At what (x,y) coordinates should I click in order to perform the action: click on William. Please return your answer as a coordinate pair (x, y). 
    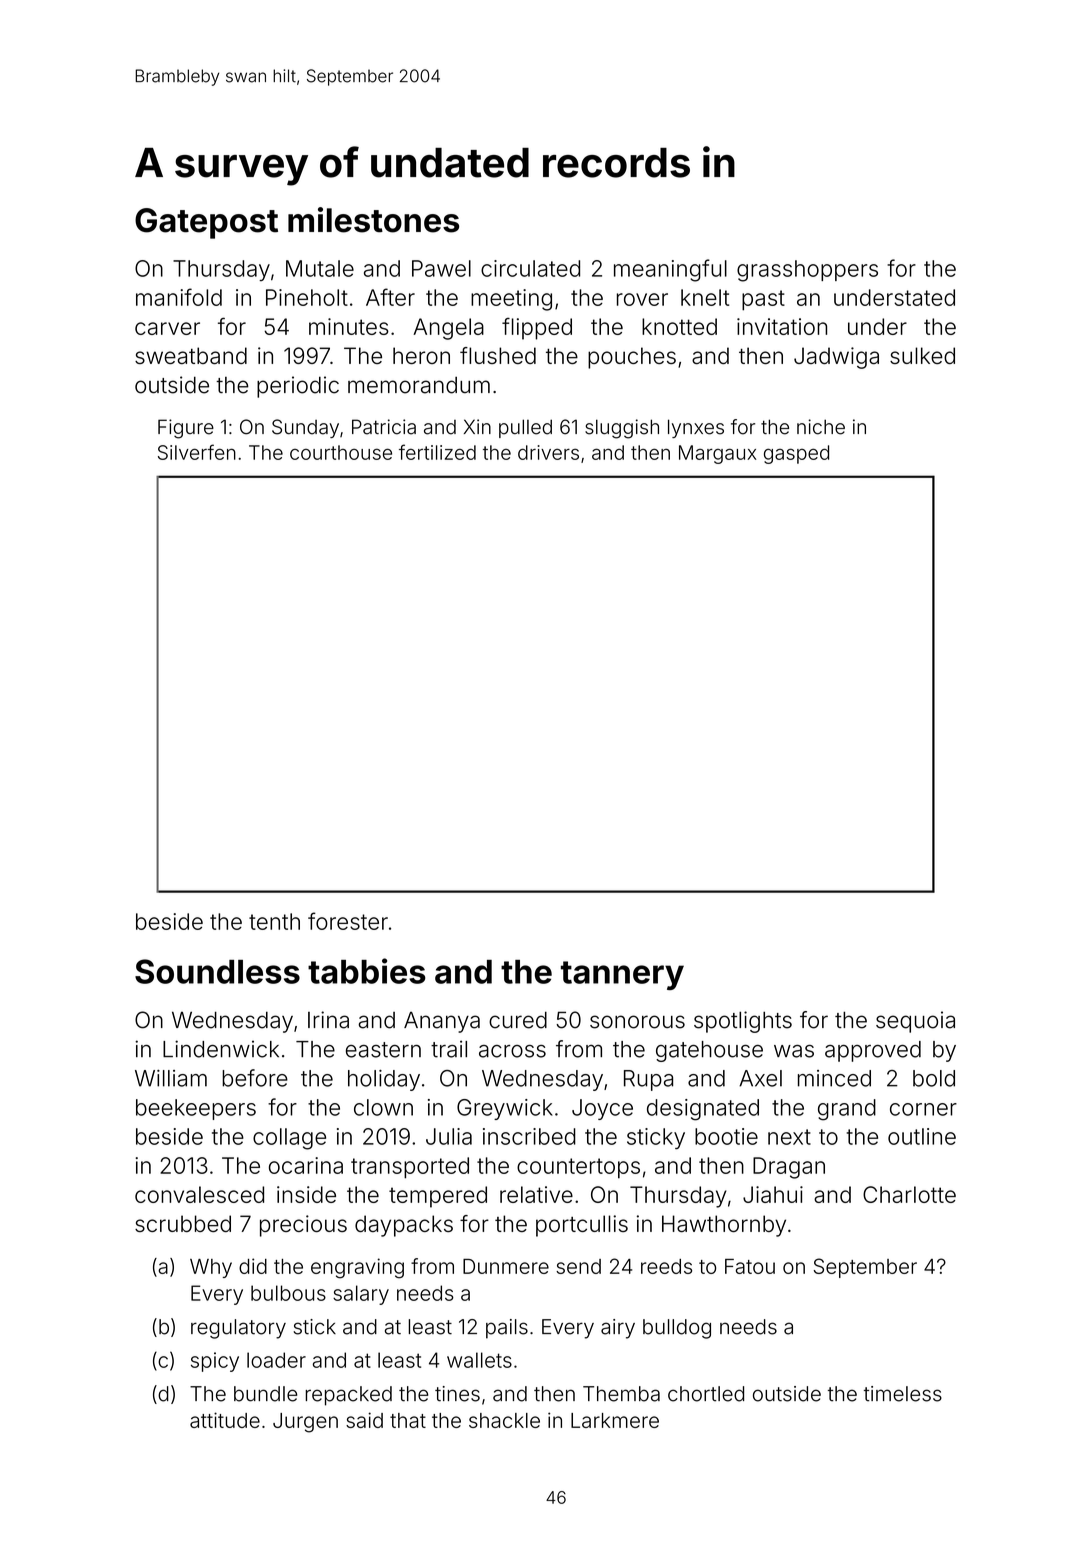
    Looking at the image, I should click on (171, 1078).
